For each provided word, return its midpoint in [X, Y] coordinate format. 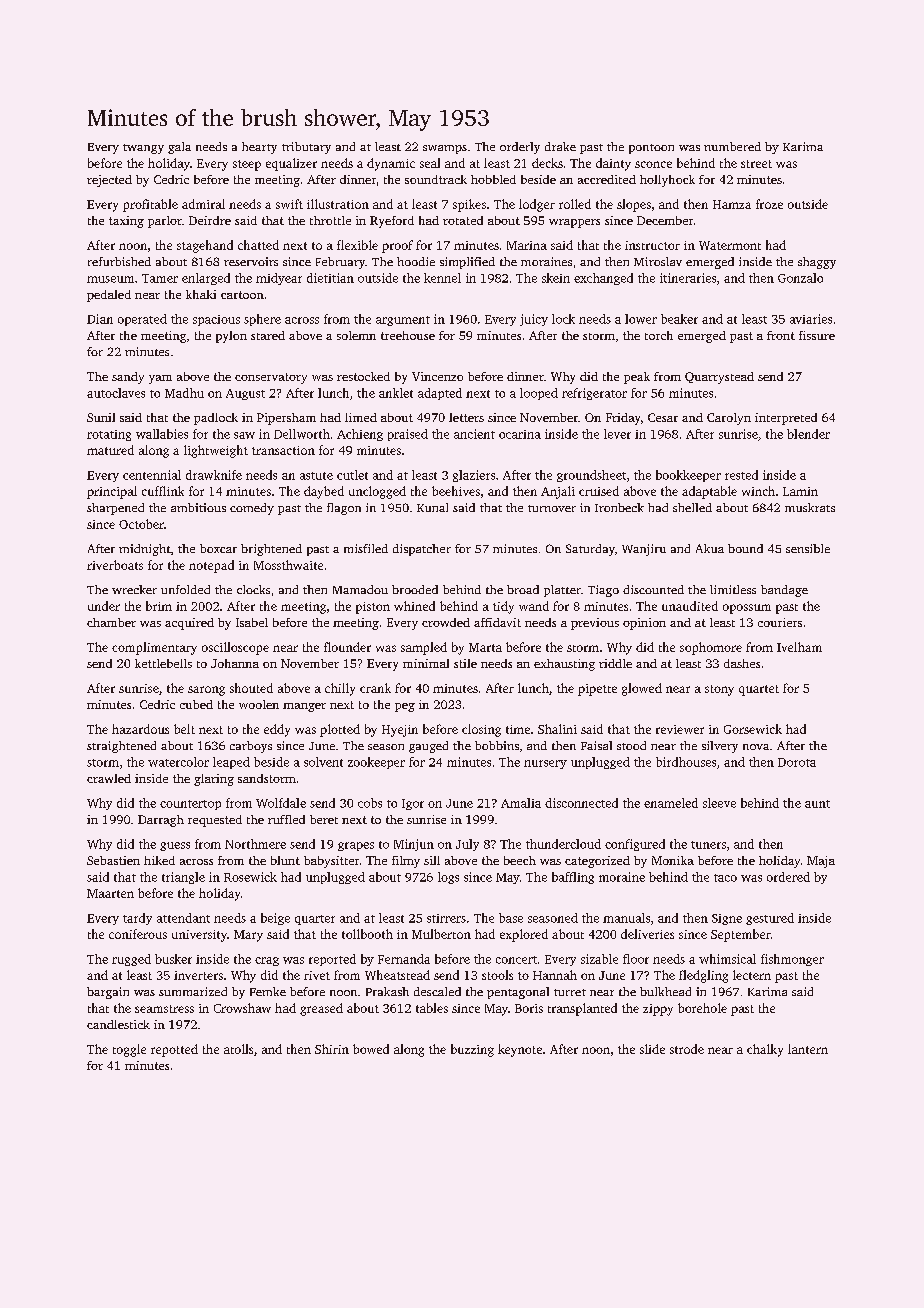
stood [631, 745]
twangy [143, 149]
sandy [128, 378]
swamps [445, 149]
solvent [323, 762]
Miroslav [658, 261]
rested [741, 475]
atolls [238, 1049]
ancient [474, 434]
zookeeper [376, 763]
